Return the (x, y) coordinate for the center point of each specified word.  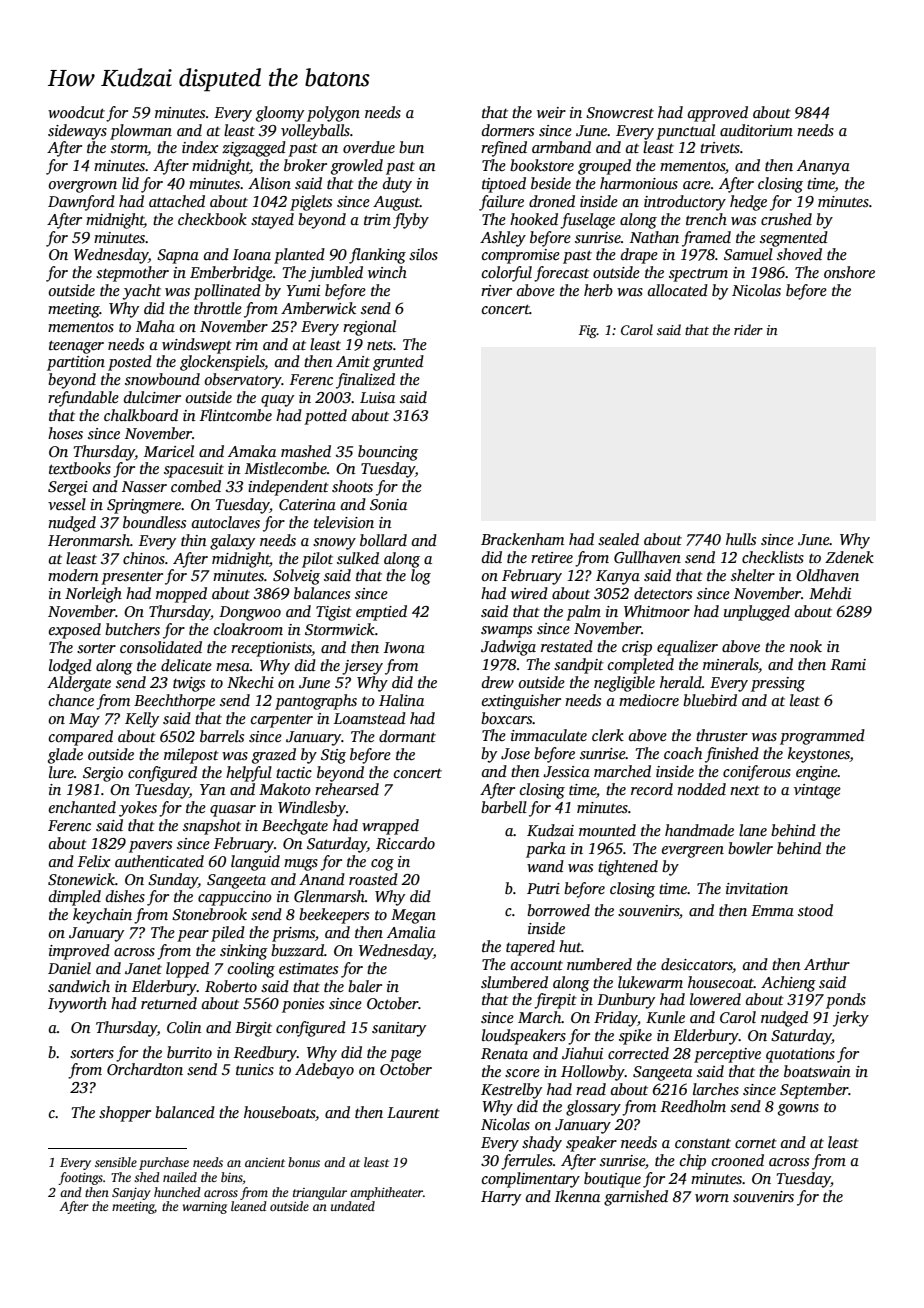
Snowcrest (620, 113)
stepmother (132, 274)
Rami (848, 664)
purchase (164, 1163)
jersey (362, 667)
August (396, 203)
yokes (138, 809)
